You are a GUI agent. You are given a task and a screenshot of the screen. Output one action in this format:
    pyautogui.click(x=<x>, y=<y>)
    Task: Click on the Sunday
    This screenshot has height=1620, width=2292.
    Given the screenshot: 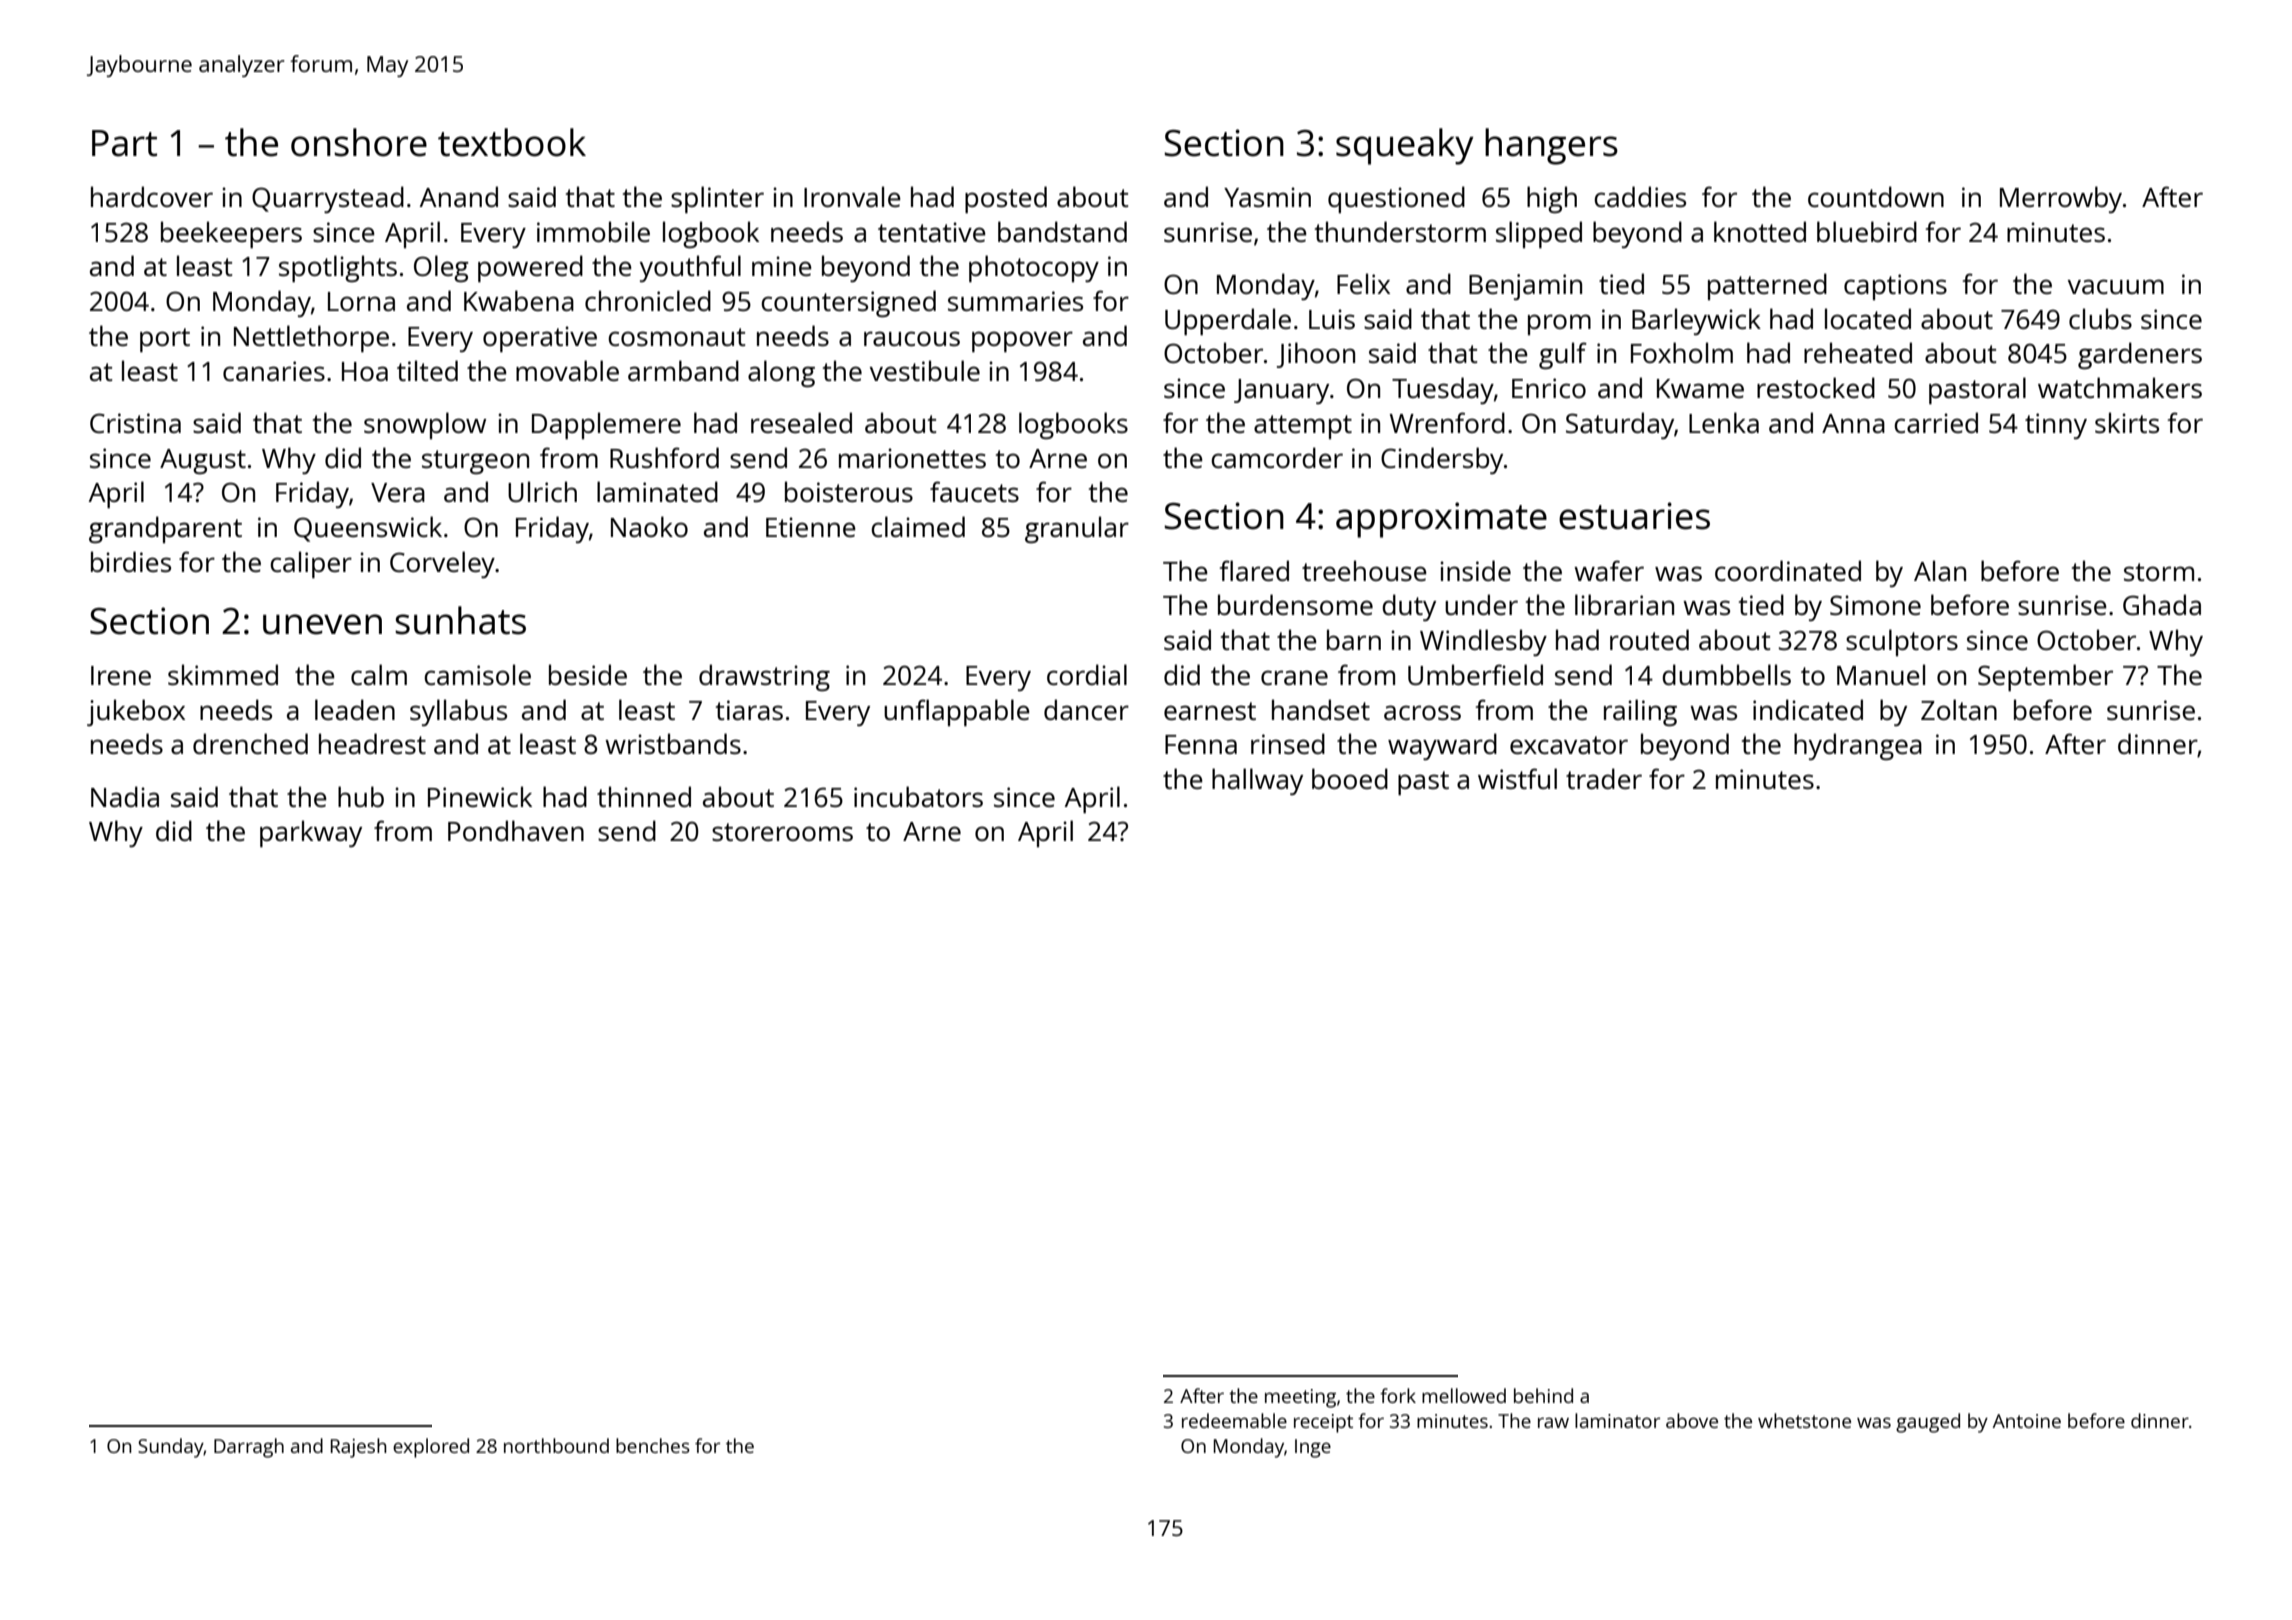 What is the action you would take?
    pyautogui.click(x=171, y=1448)
